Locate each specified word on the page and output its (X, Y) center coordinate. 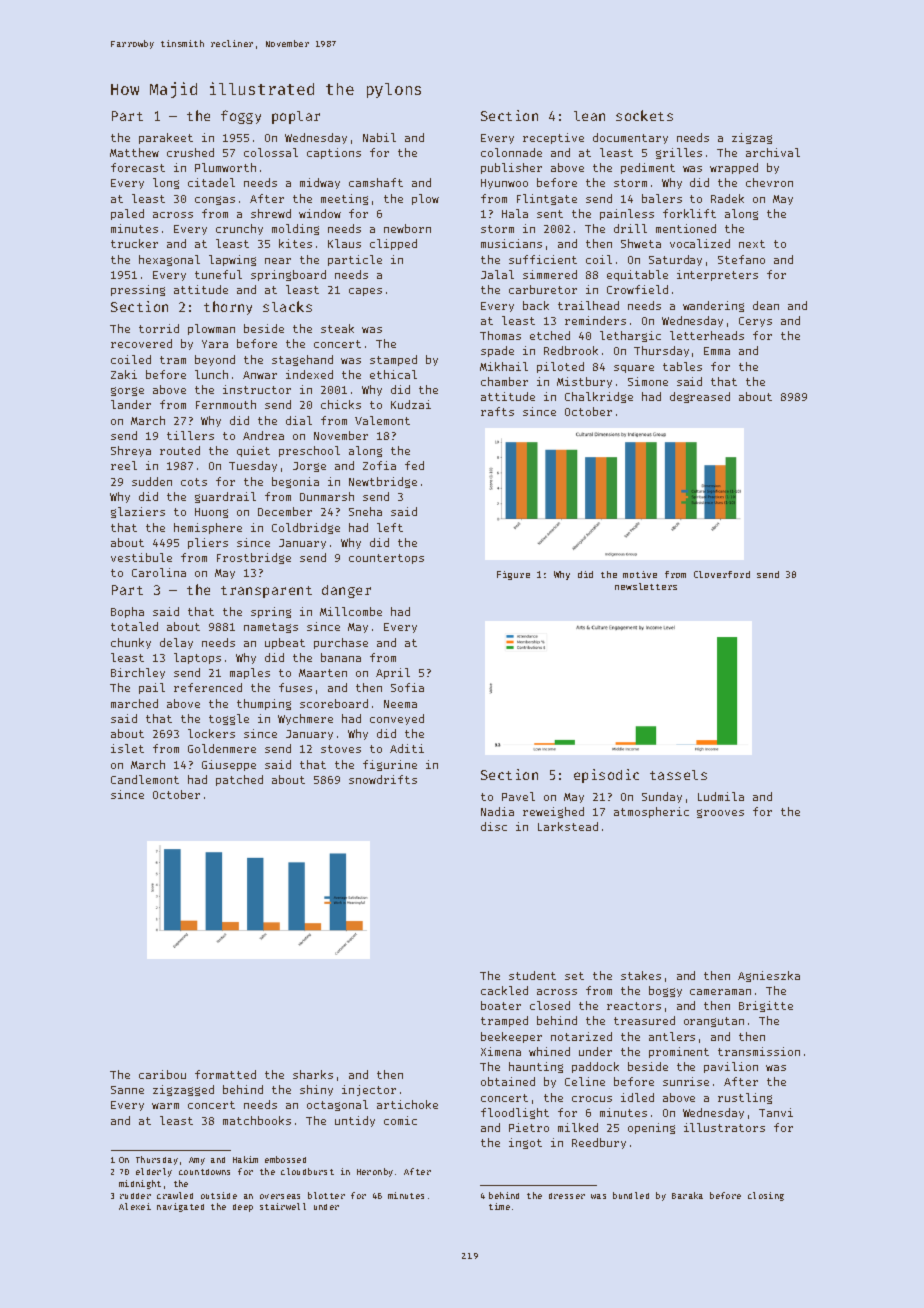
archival (773, 152)
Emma (717, 351)
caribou (162, 1074)
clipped (393, 244)
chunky (131, 643)
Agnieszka (769, 976)
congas (215, 200)
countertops (386, 559)
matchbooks (257, 1120)
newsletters (646, 586)
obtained (508, 1081)
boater (501, 1005)
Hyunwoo (504, 184)
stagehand (302, 360)
